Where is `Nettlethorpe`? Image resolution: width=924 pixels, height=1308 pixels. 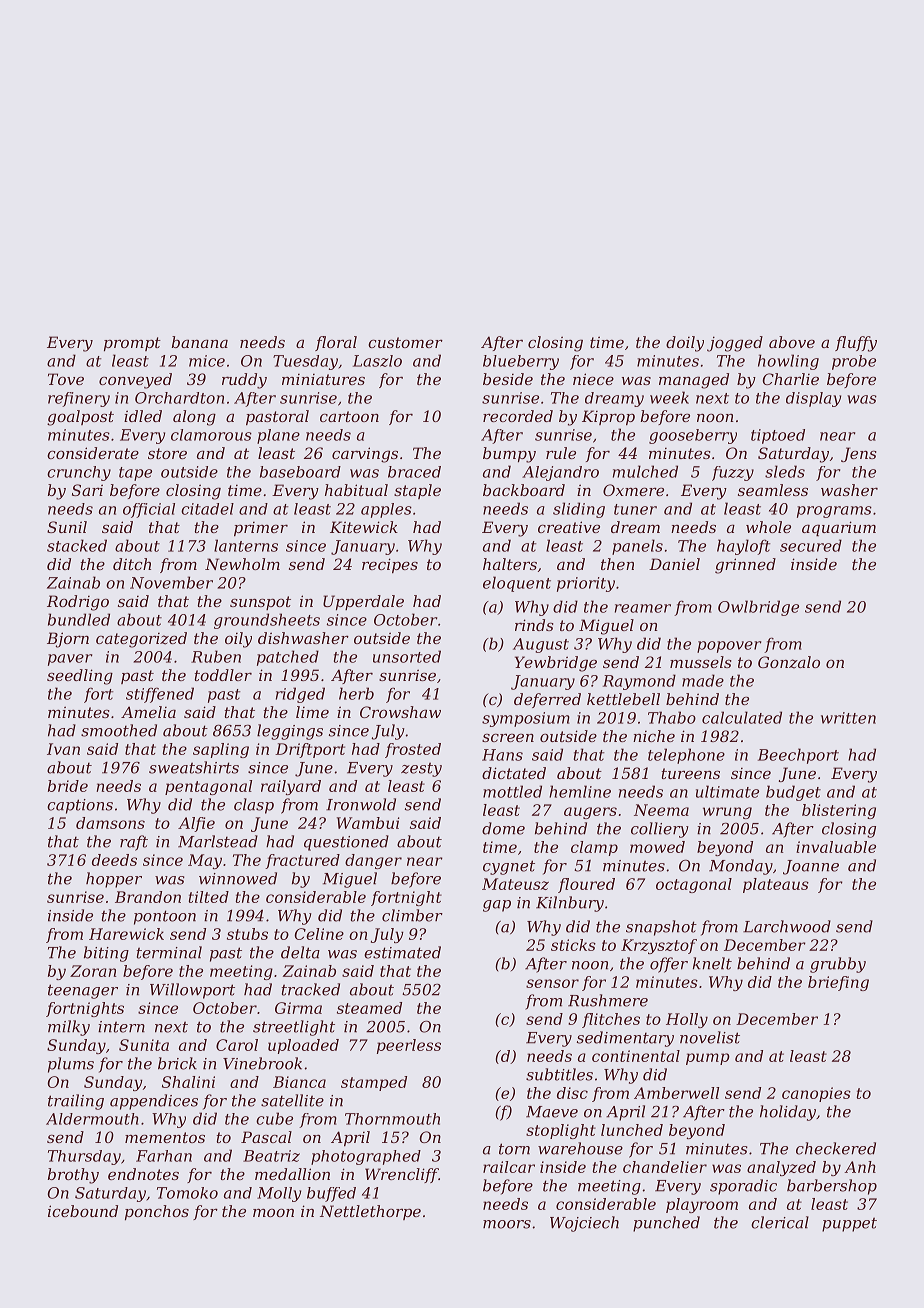 Nettlethorpe is located at coordinates (370, 1212).
